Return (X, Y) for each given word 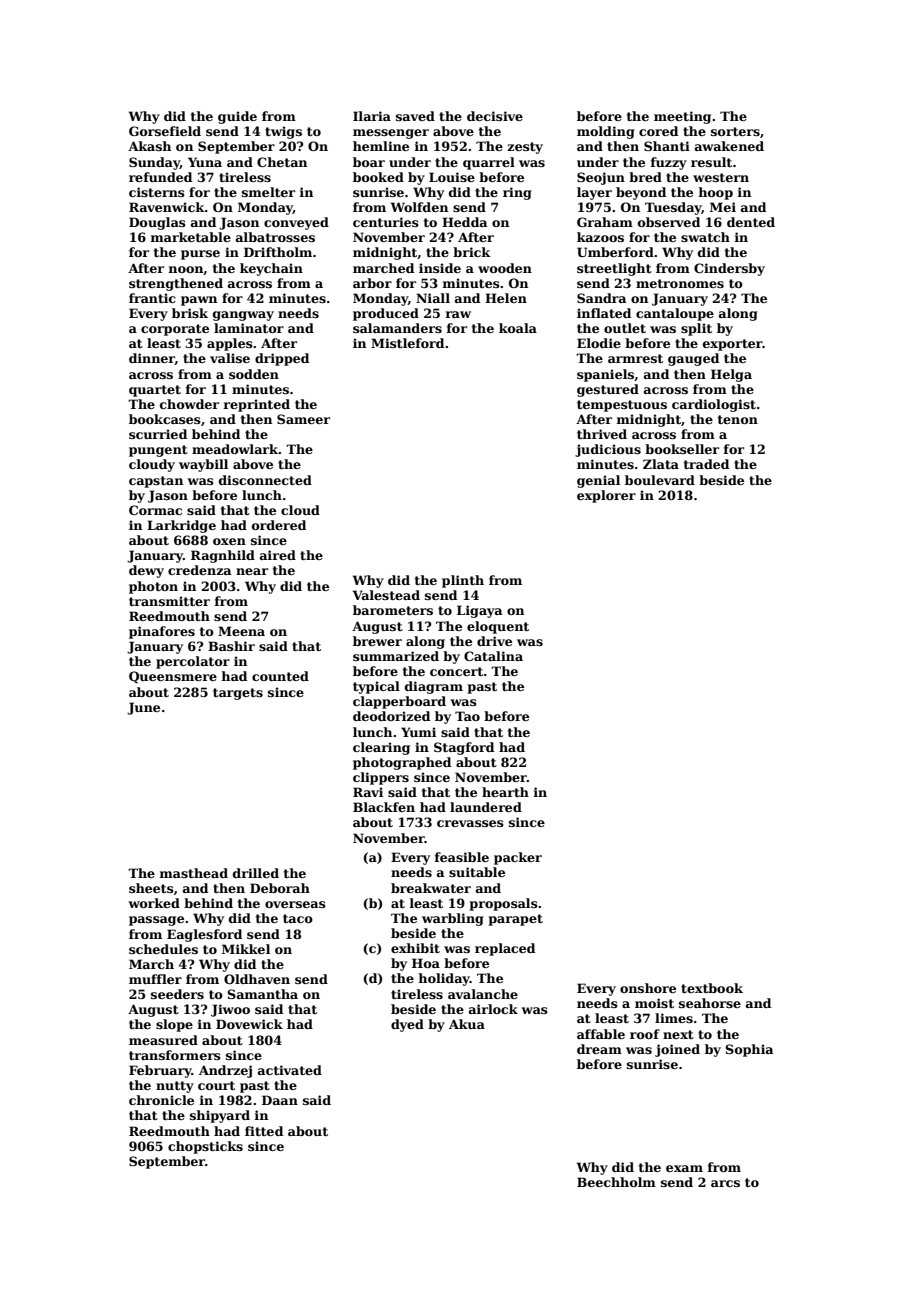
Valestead (386, 595)
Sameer (303, 419)
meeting (682, 117)
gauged (693, 359)
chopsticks (205, 1147)
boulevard (660, 480)
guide (237, 117)
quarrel (489, 163)
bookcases (165, 419)
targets (238, 694)
